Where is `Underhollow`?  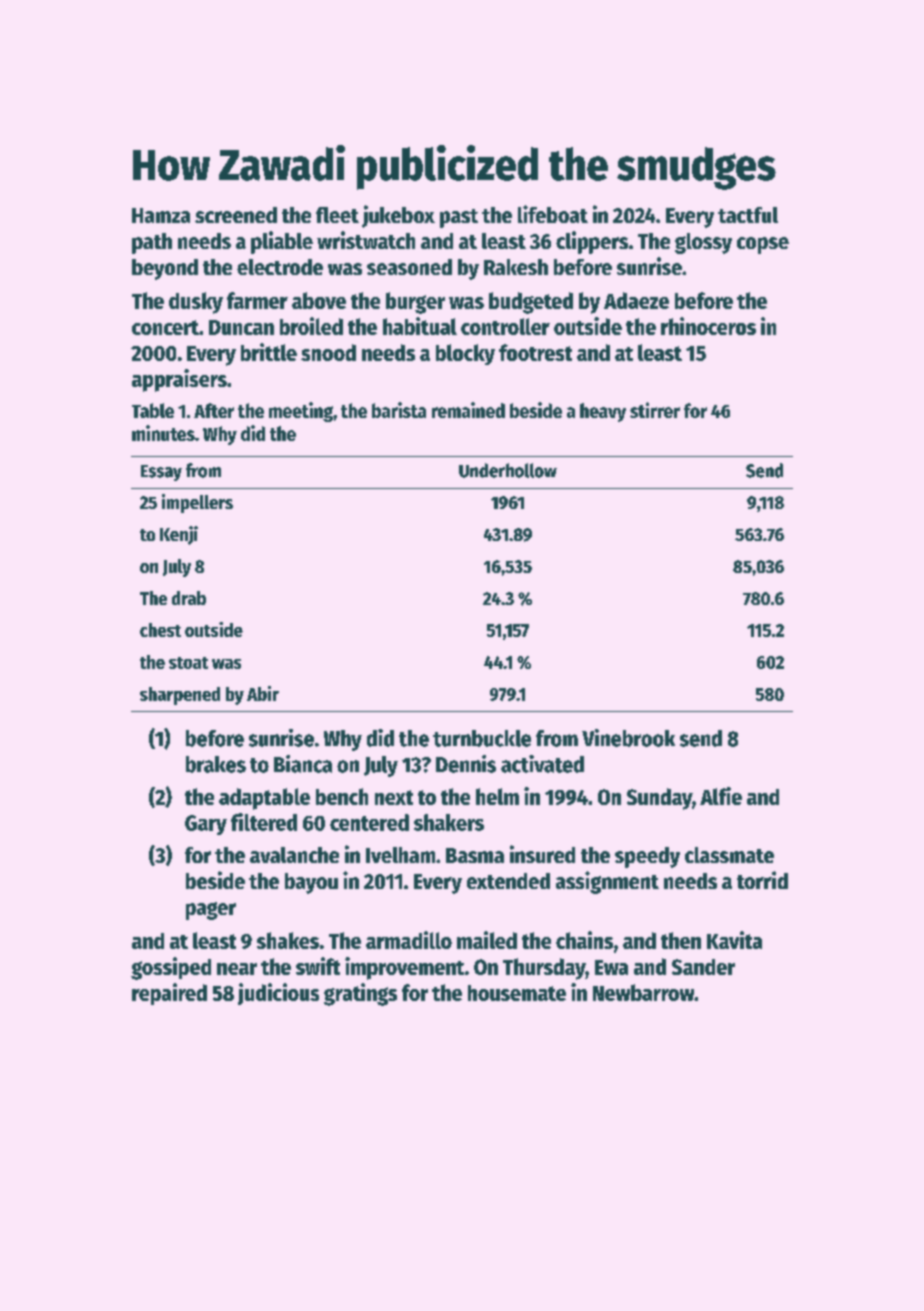
Underhollow is located at coordinates (508, 470).
